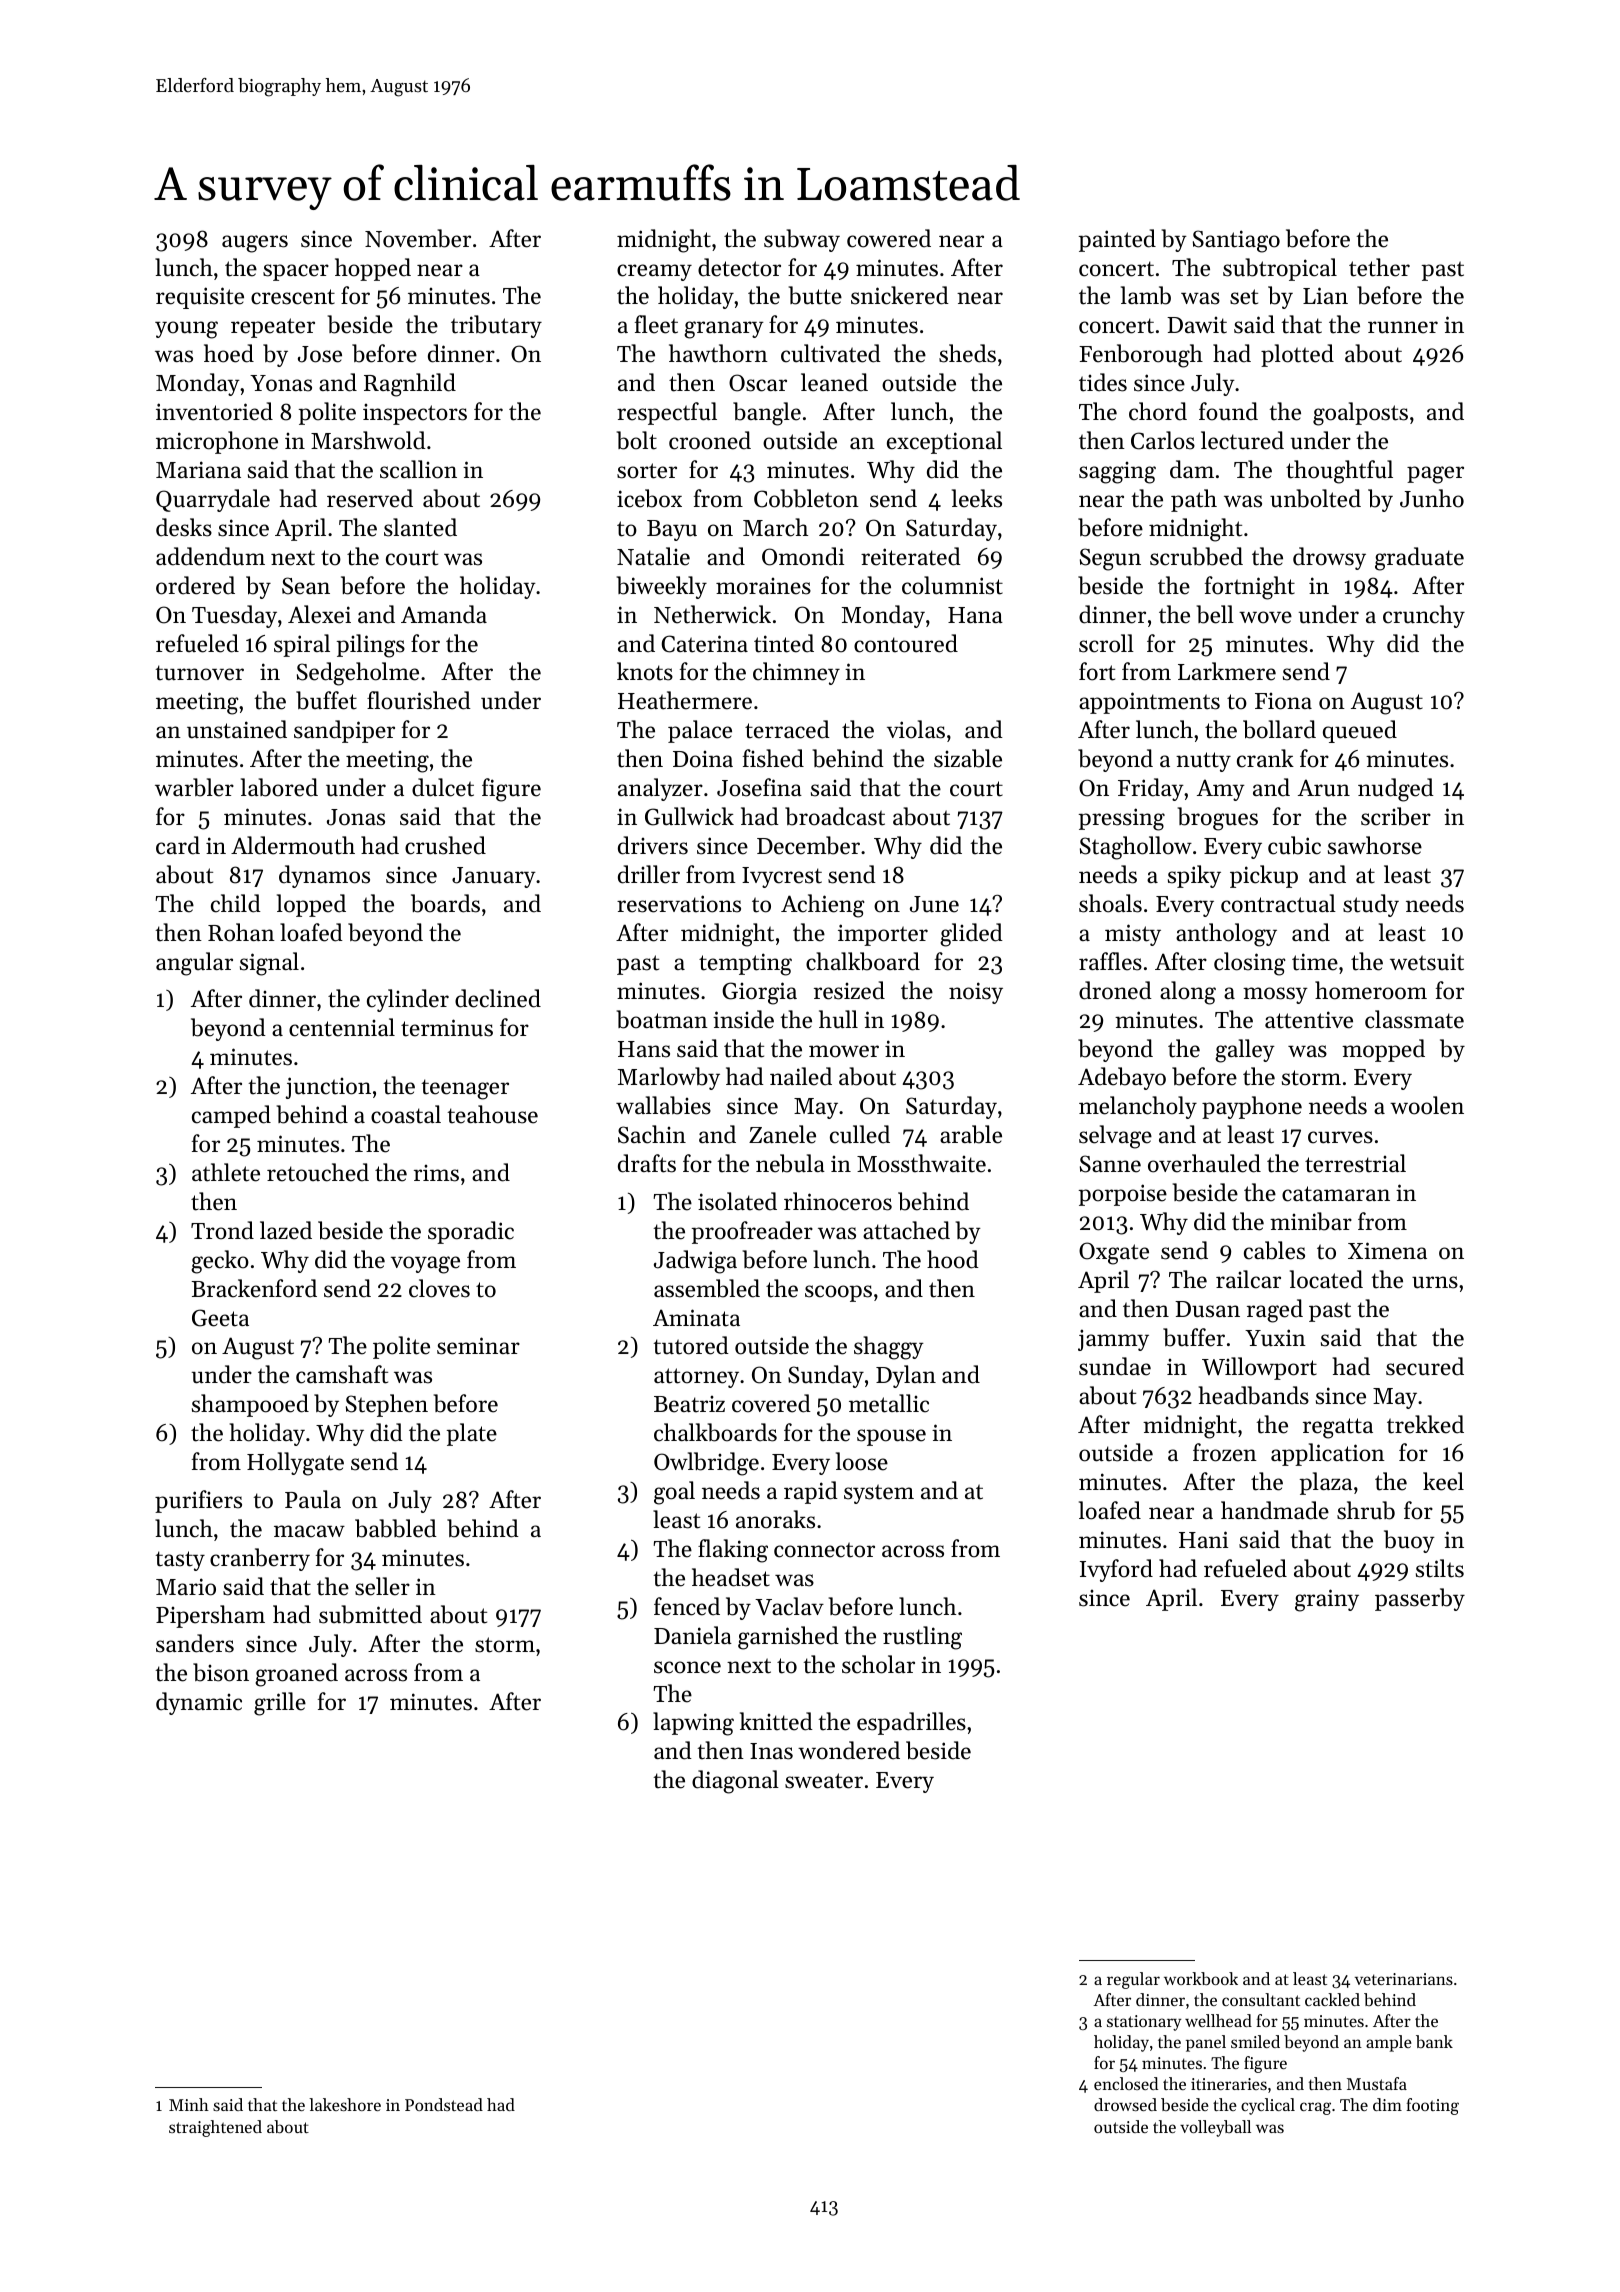 This page has width=1620, height=2292. What do you see at coordinates (743, 1019) in the page?
I see `inside` at bounding box center [743, 1019].
